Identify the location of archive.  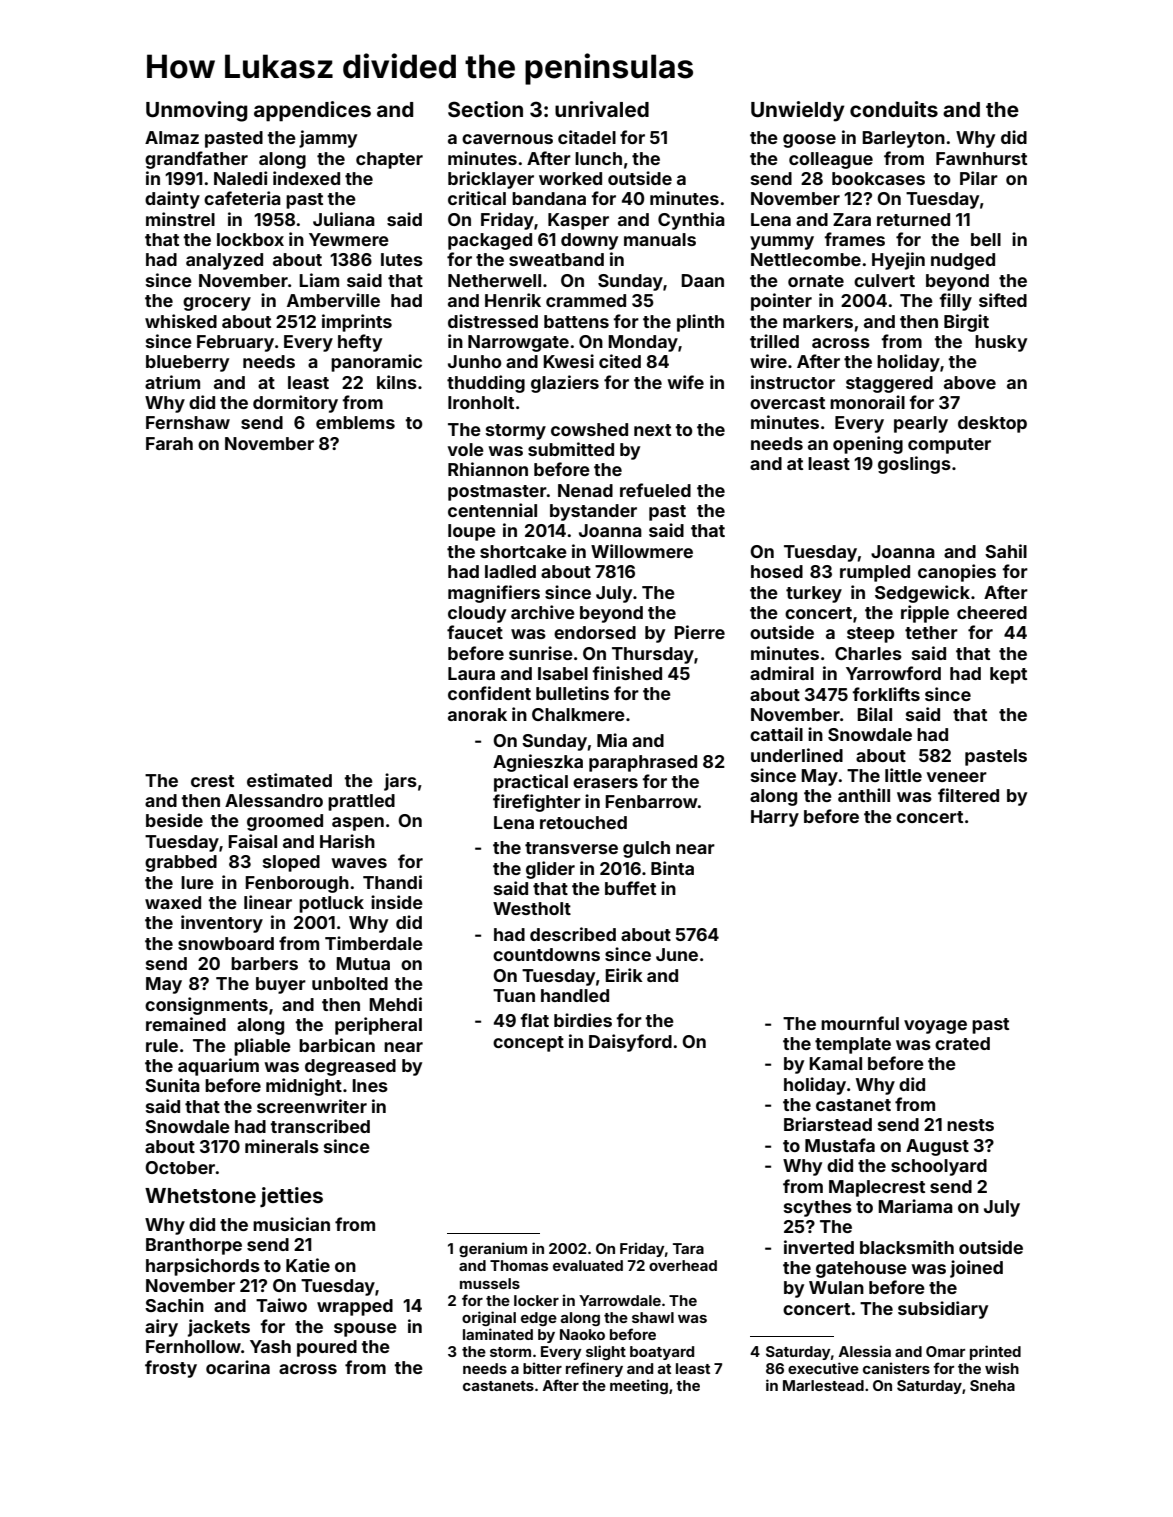
(543, 612).
